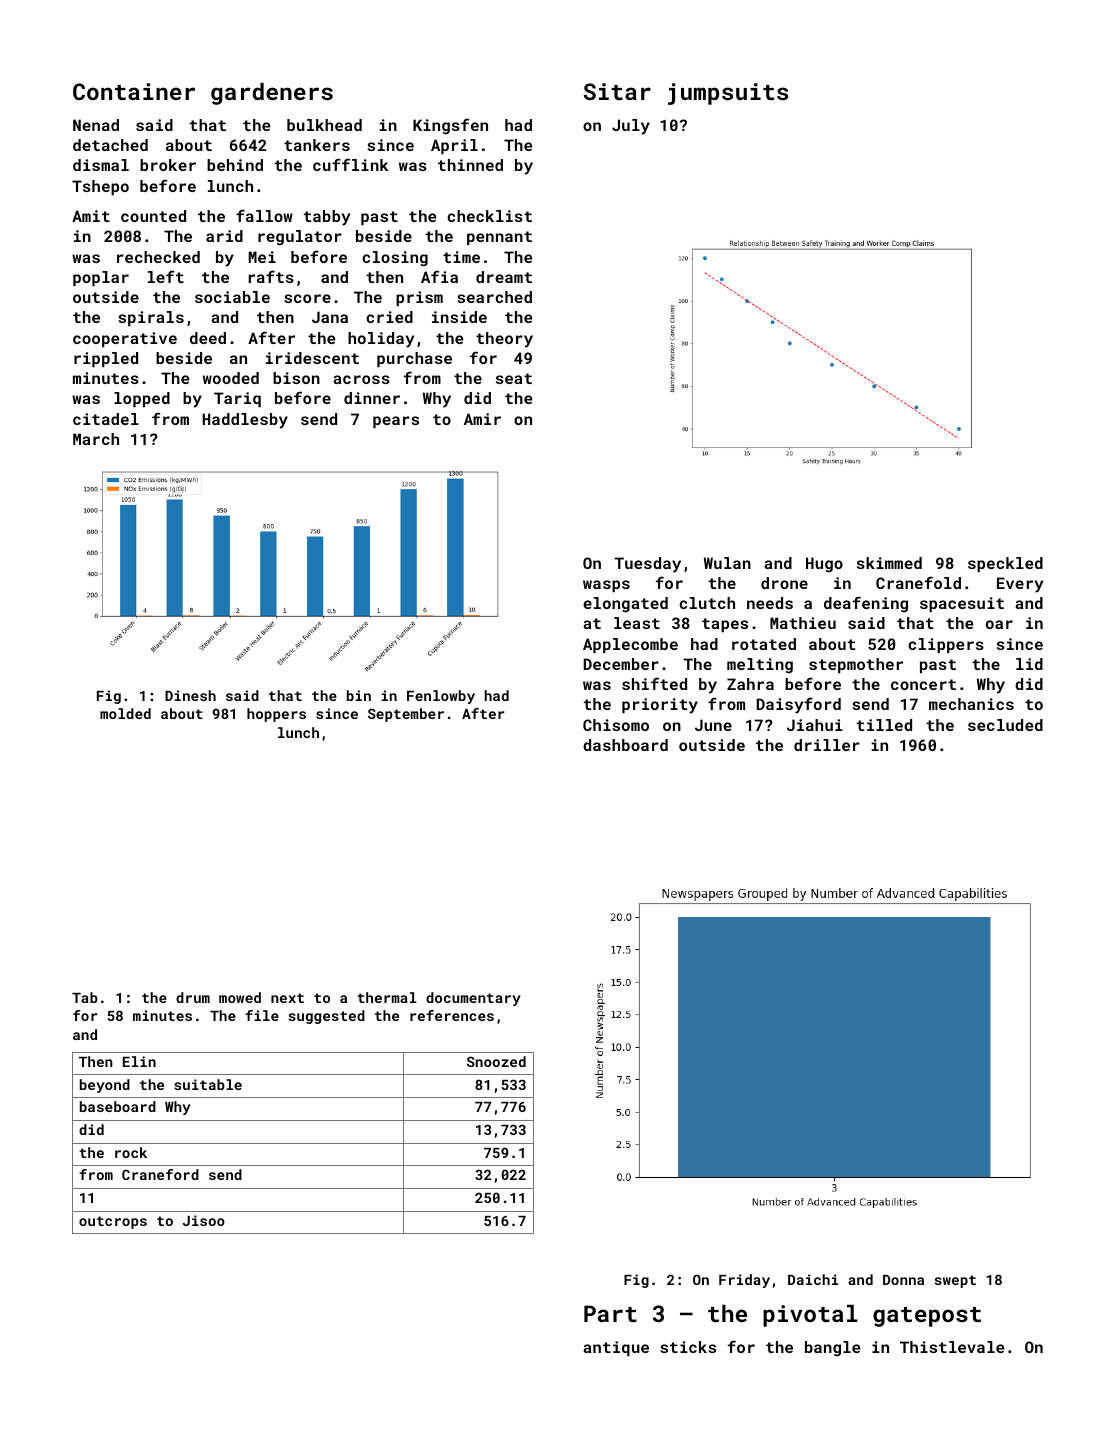  Describe the element at coordinates (616, 1348) in the screenshot. I see `antique` at that location.
